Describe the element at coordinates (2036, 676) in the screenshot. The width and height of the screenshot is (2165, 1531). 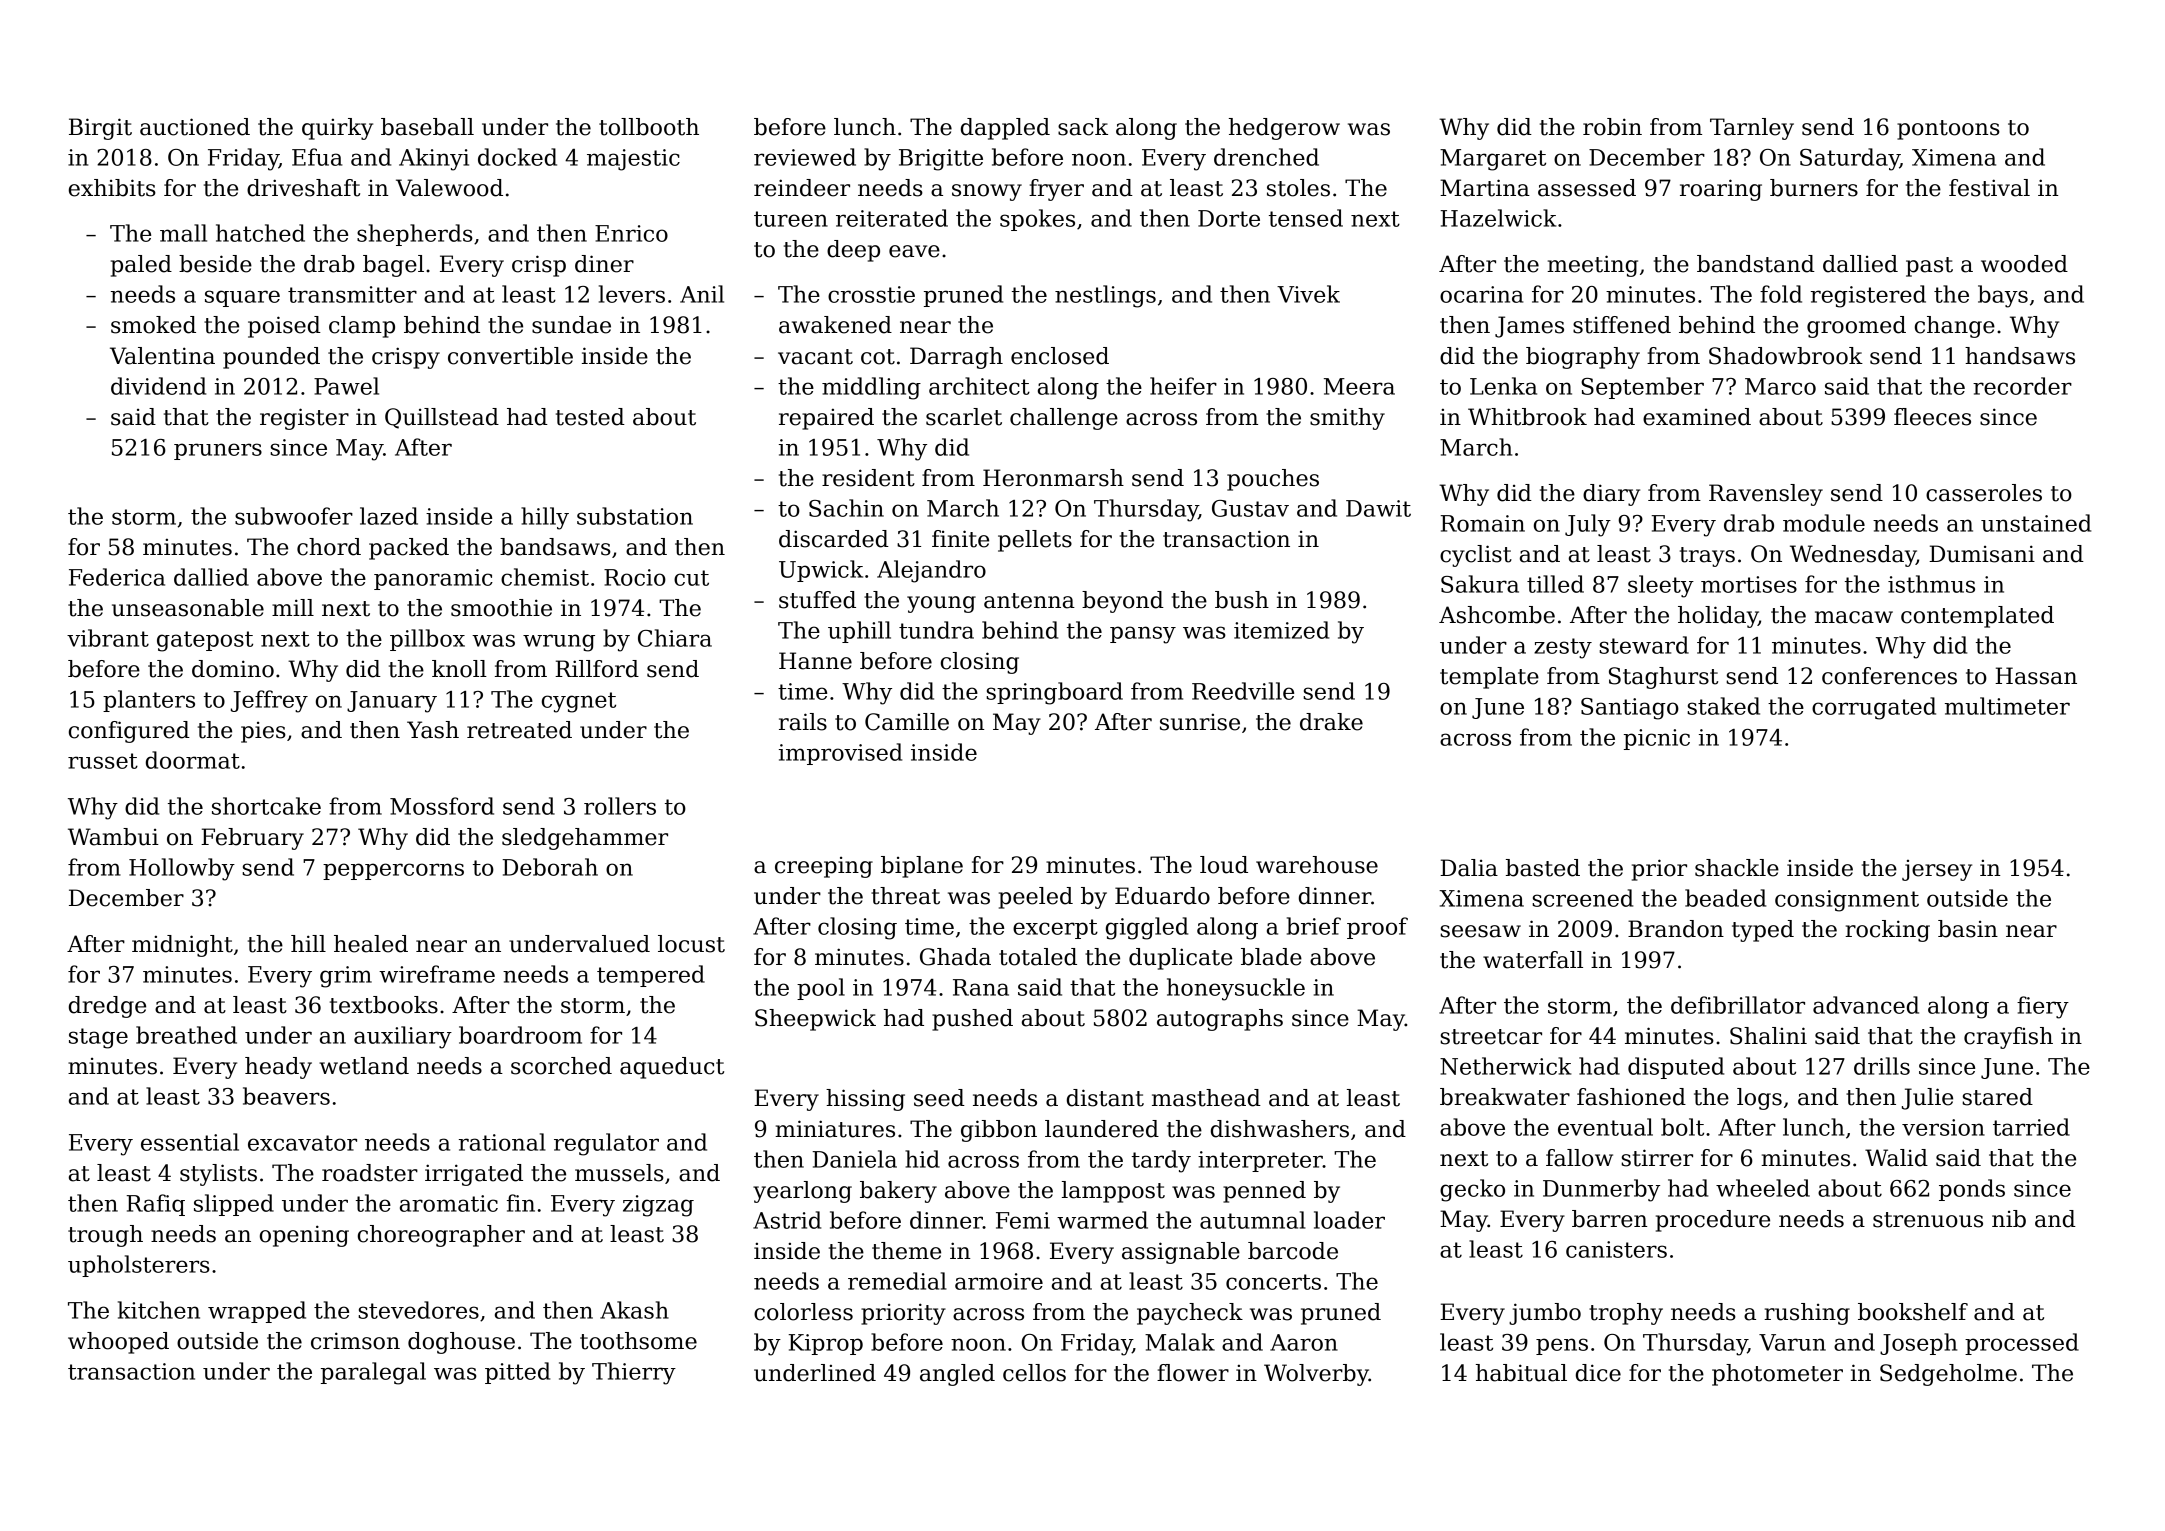
I see `Hassan` at that location.
